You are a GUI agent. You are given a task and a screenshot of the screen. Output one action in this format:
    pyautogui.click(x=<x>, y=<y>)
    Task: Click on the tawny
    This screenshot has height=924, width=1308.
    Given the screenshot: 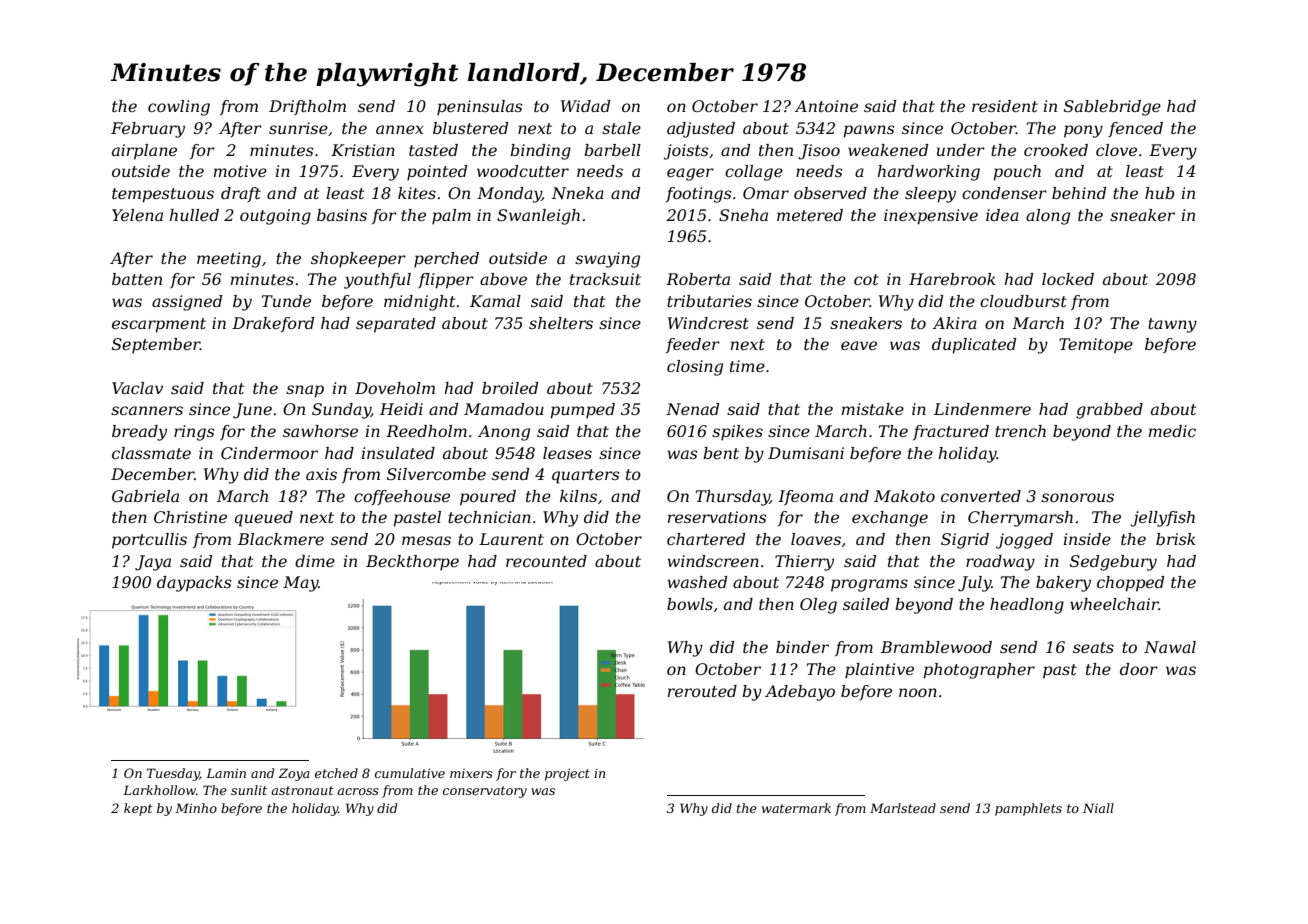 What is the action you would take?
    pyautogui.click(x=1172, y=325)
